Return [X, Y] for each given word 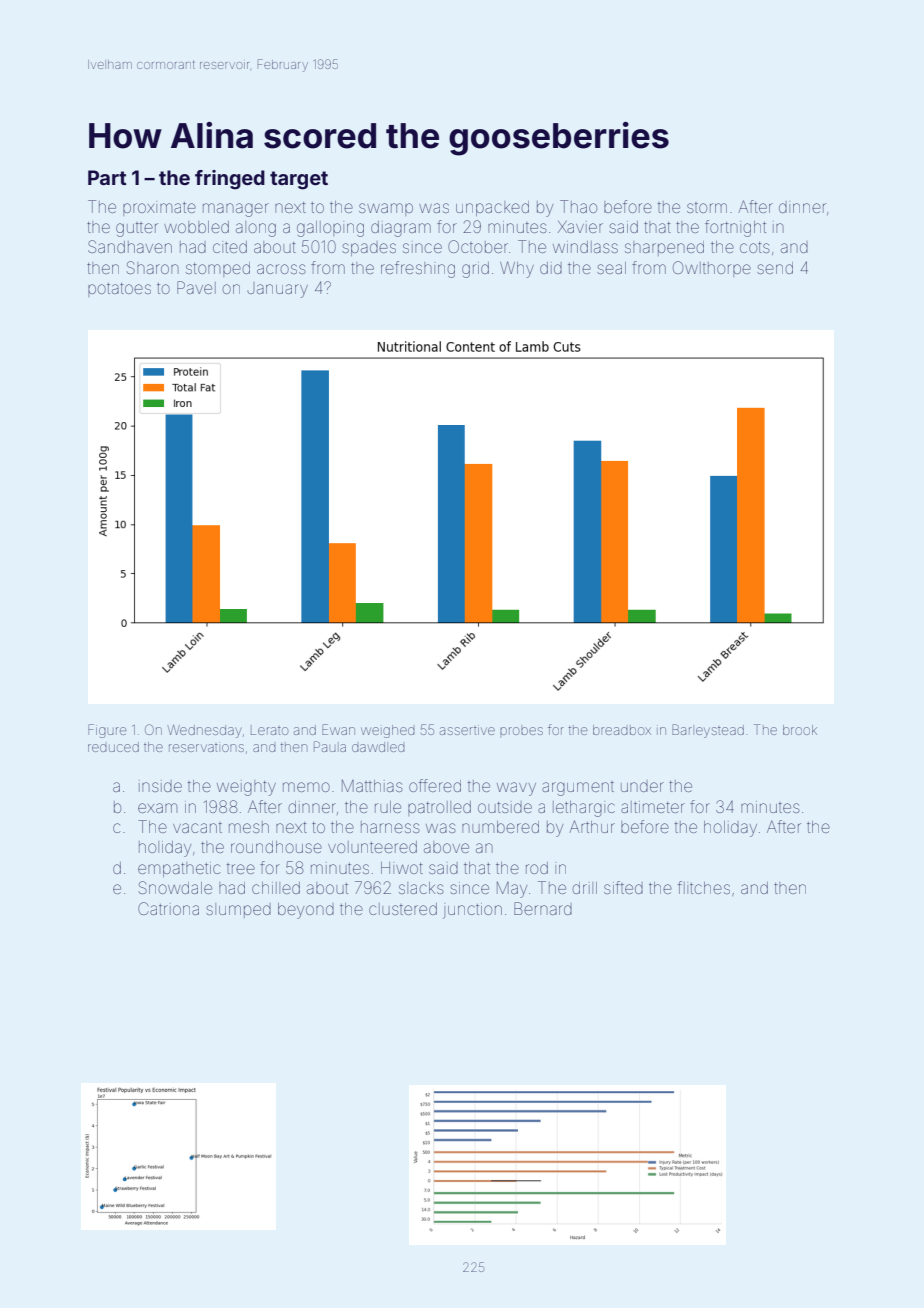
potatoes [119, 290]
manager [236, 210]
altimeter [653, 807]
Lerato [269, 731]
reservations [206, 748]
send [775, 268]
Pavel [196, 287]
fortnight [735, 228]
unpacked [492, 208]
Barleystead [708, 731]
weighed [388, 731]
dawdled [378, 747]
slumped [238, 910]
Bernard [543, 908]
